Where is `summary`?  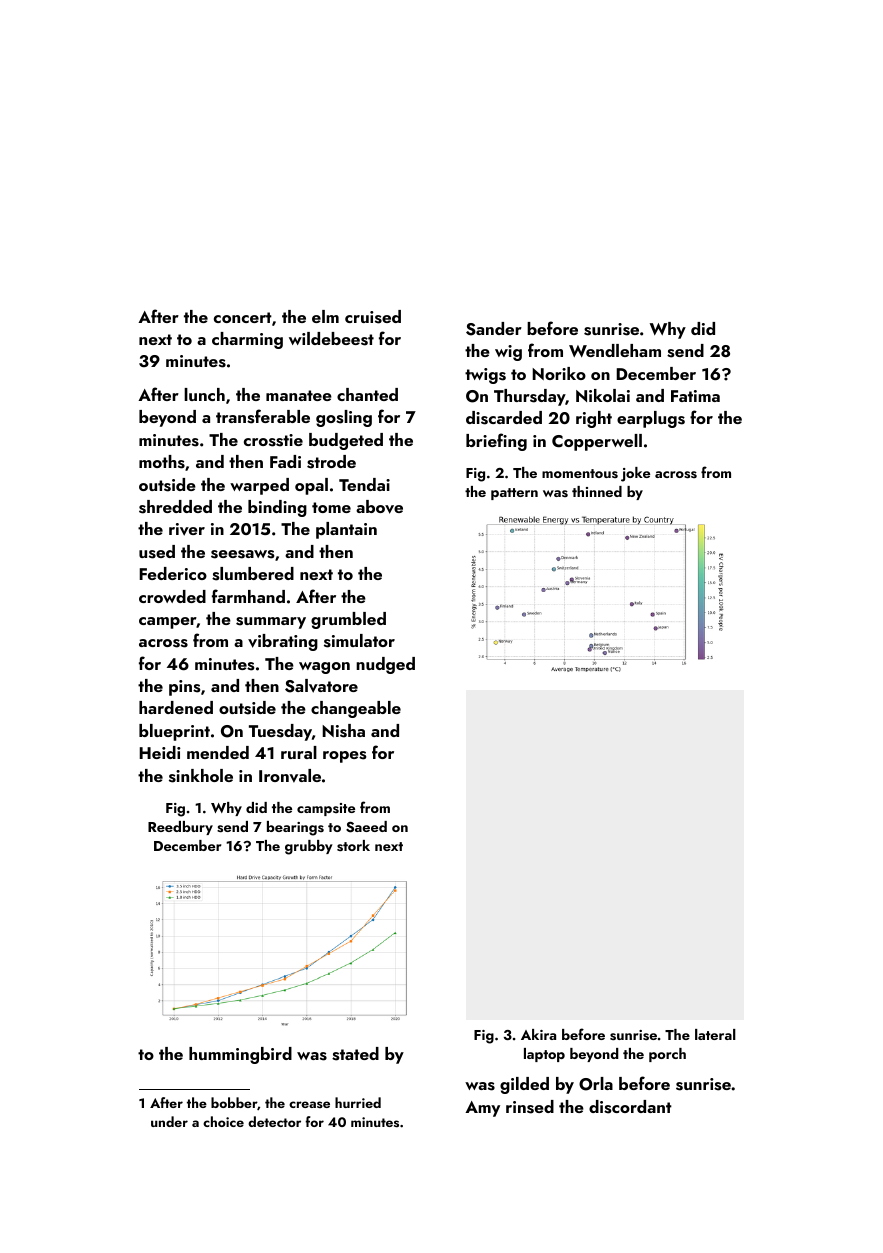 summary is located at coordinates (271, 623).
